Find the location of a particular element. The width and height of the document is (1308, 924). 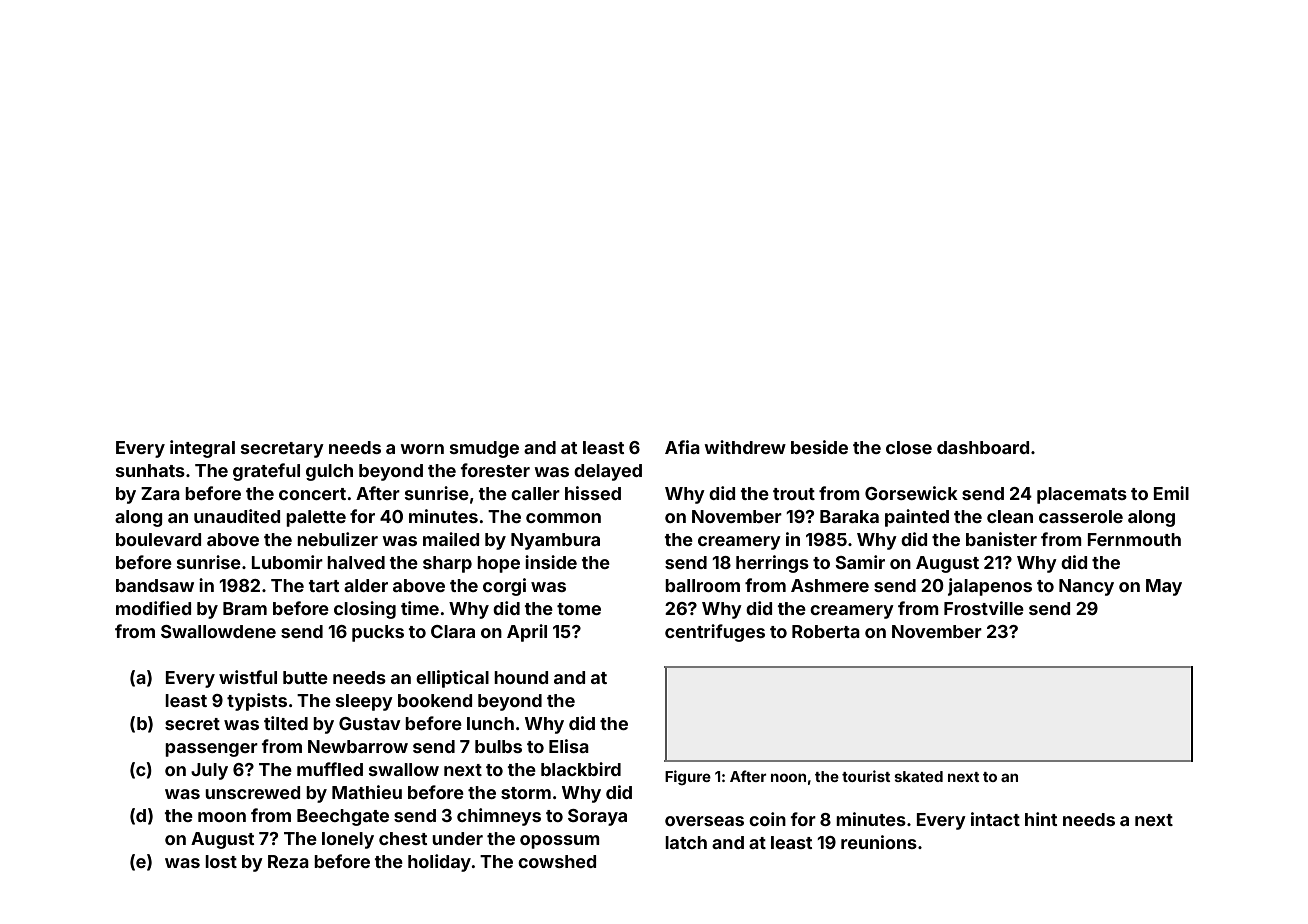

beside is located at coordinates (819, 447).
